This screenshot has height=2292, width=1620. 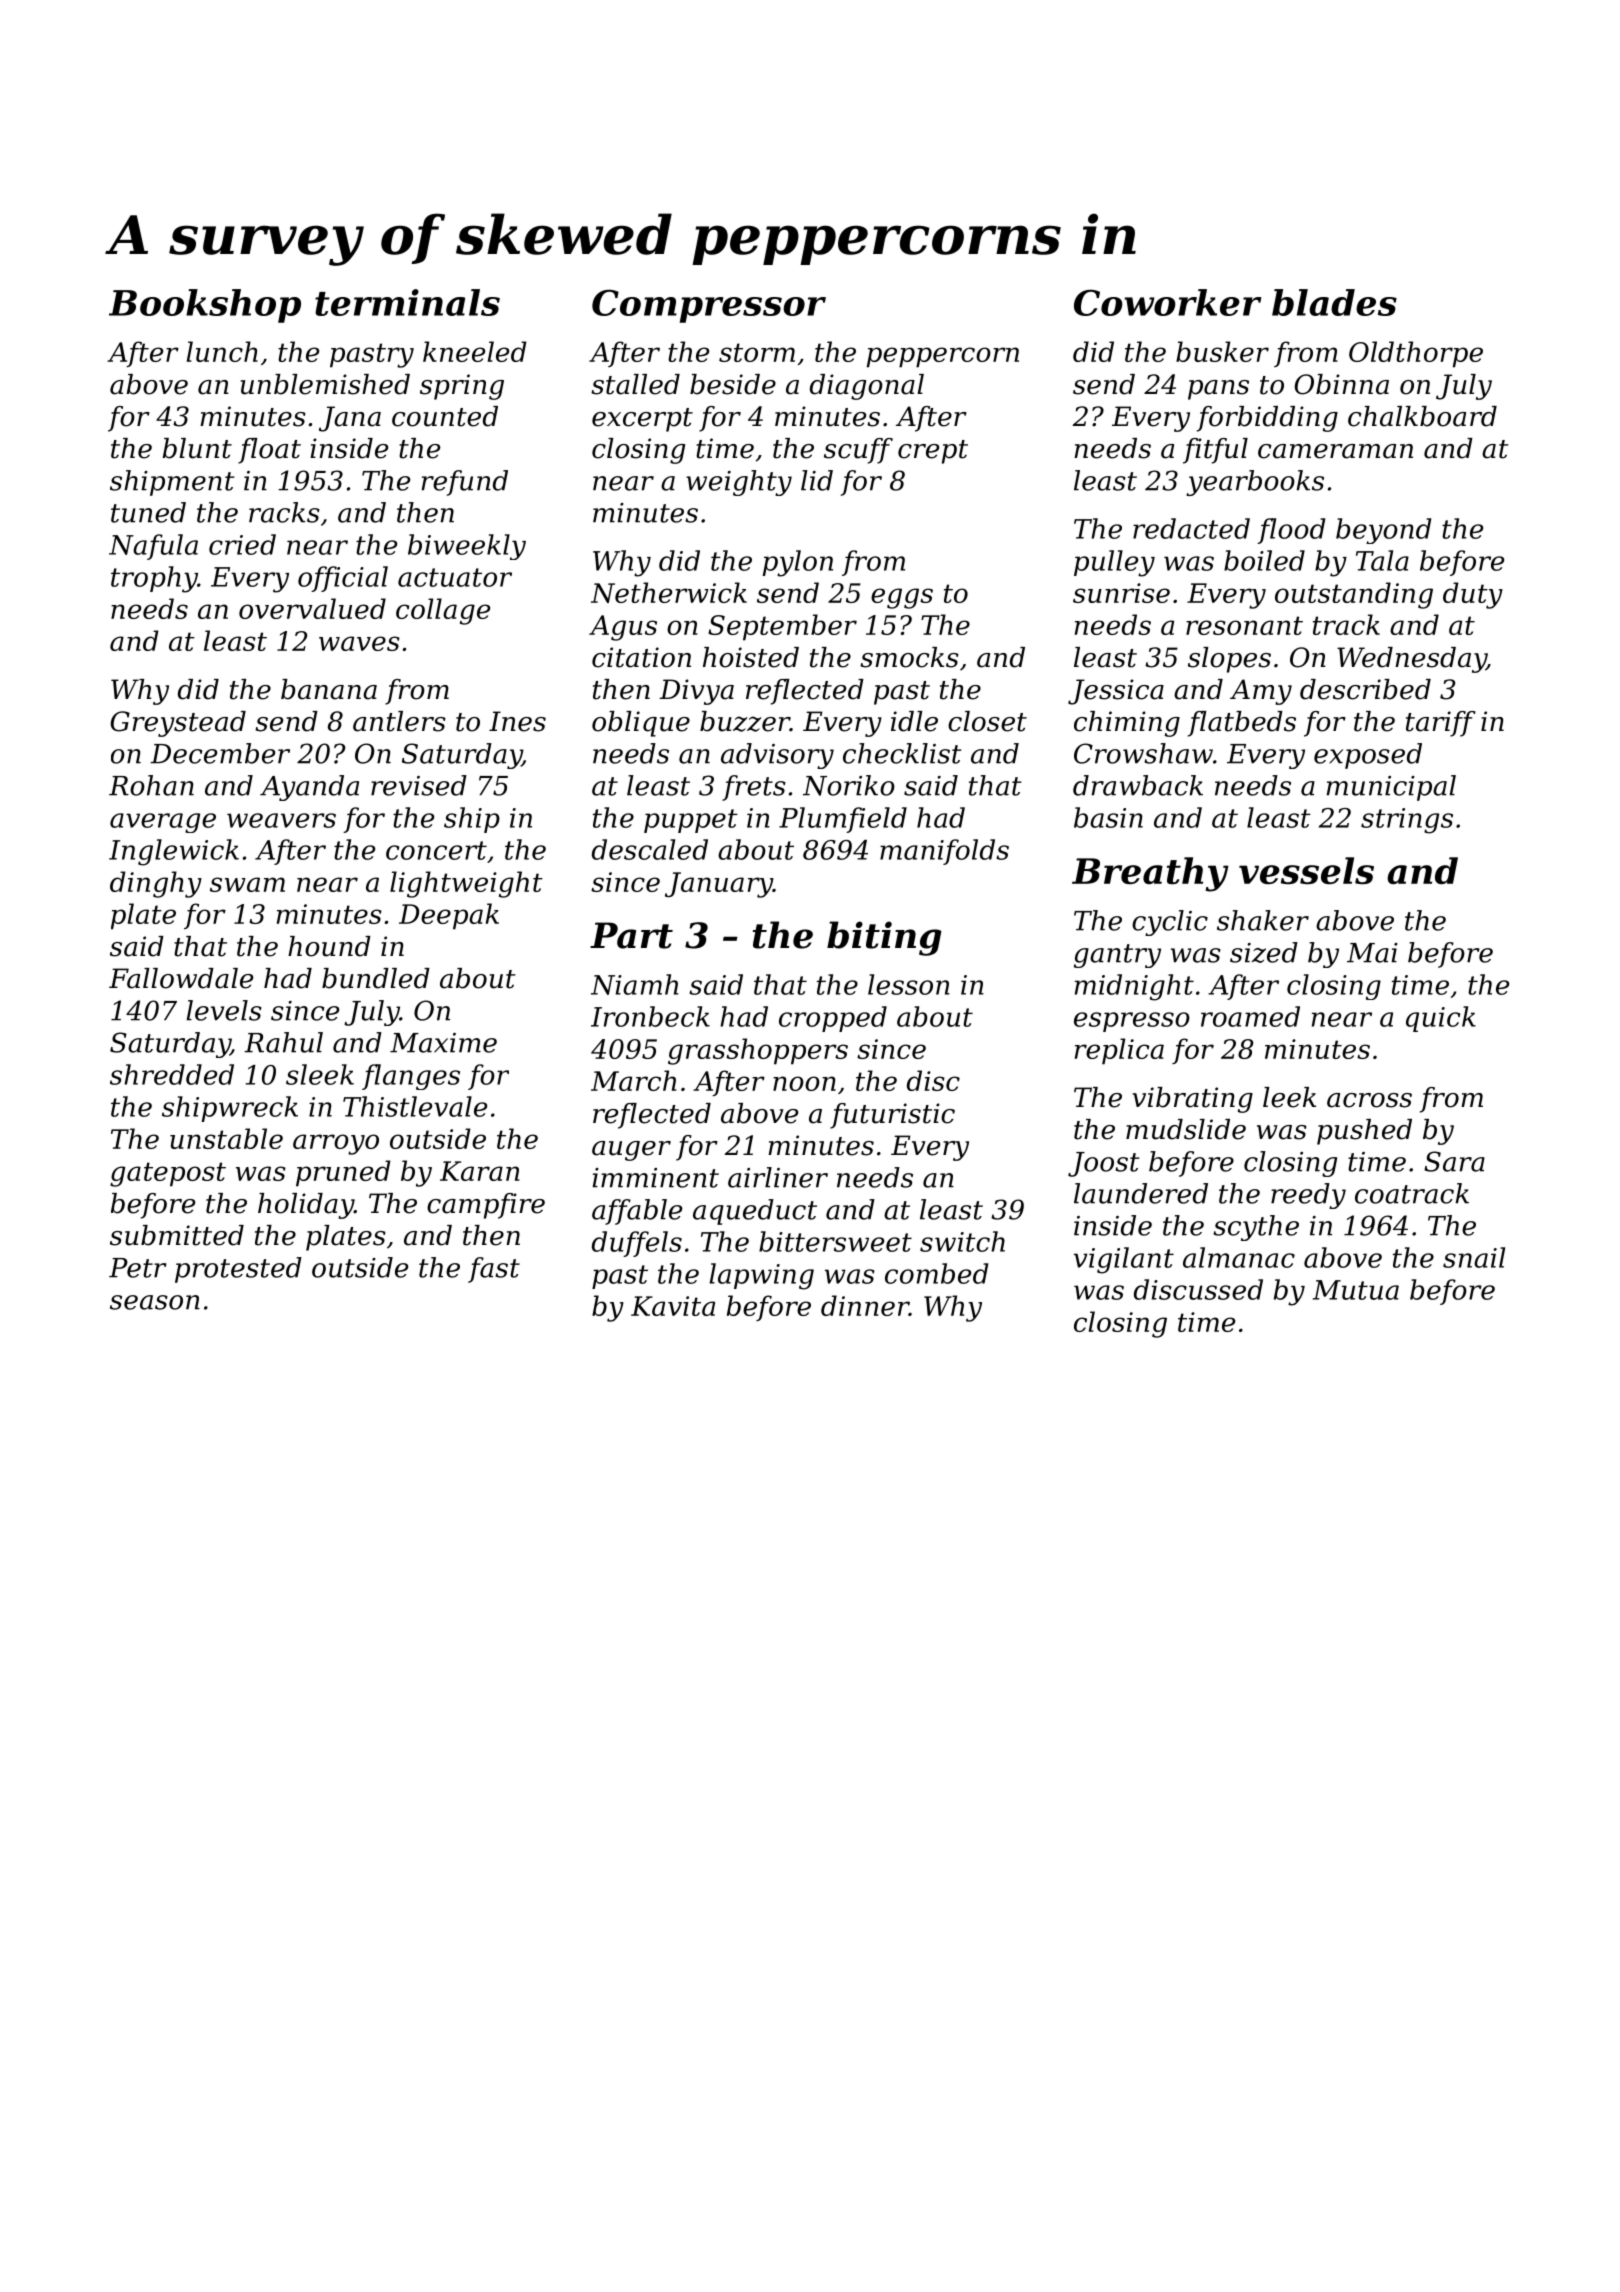 I want to click on Joost, so click(x=1103, y=1164).
